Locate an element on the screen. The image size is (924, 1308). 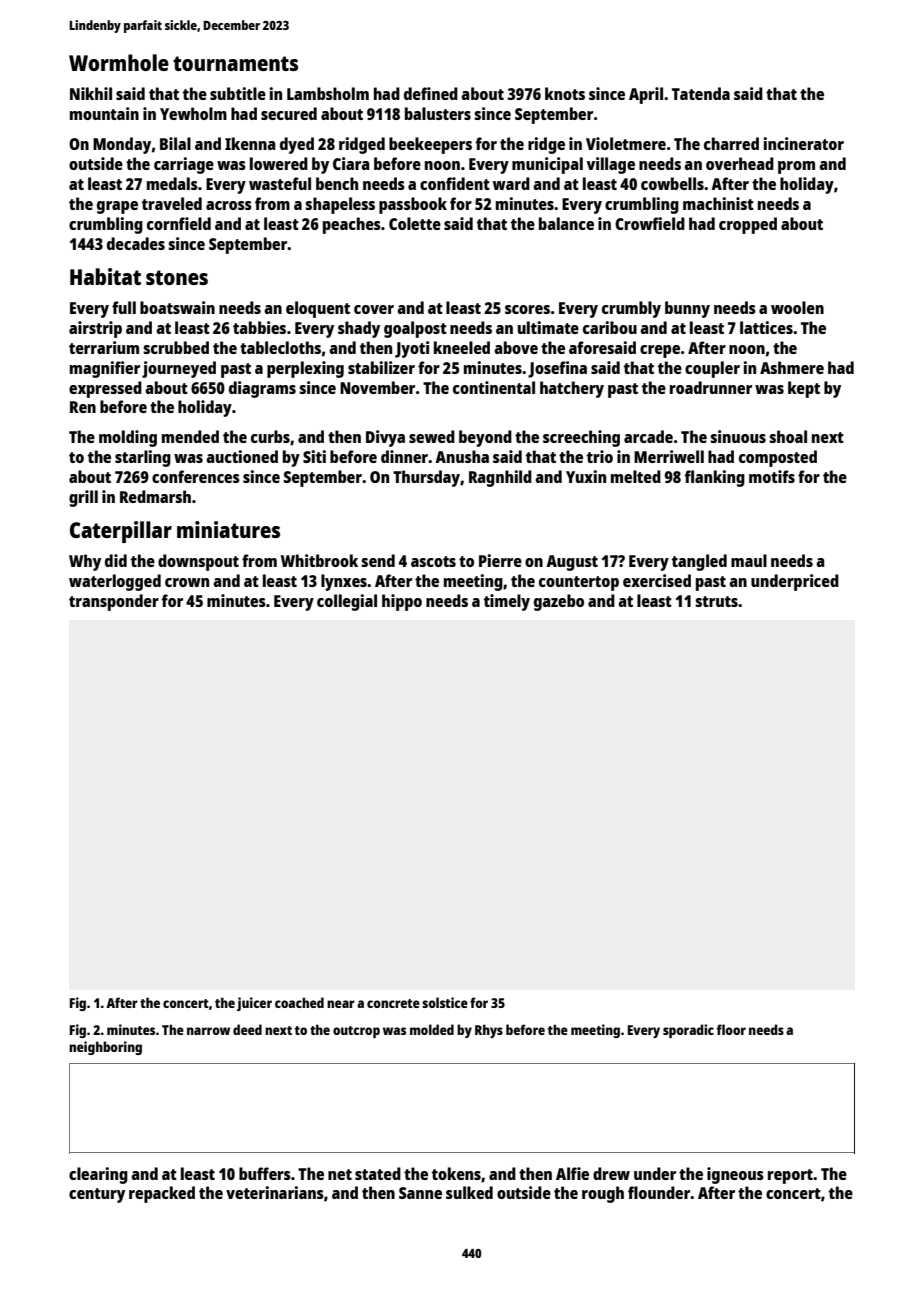
rough is located at coordinates (603, 1194).
